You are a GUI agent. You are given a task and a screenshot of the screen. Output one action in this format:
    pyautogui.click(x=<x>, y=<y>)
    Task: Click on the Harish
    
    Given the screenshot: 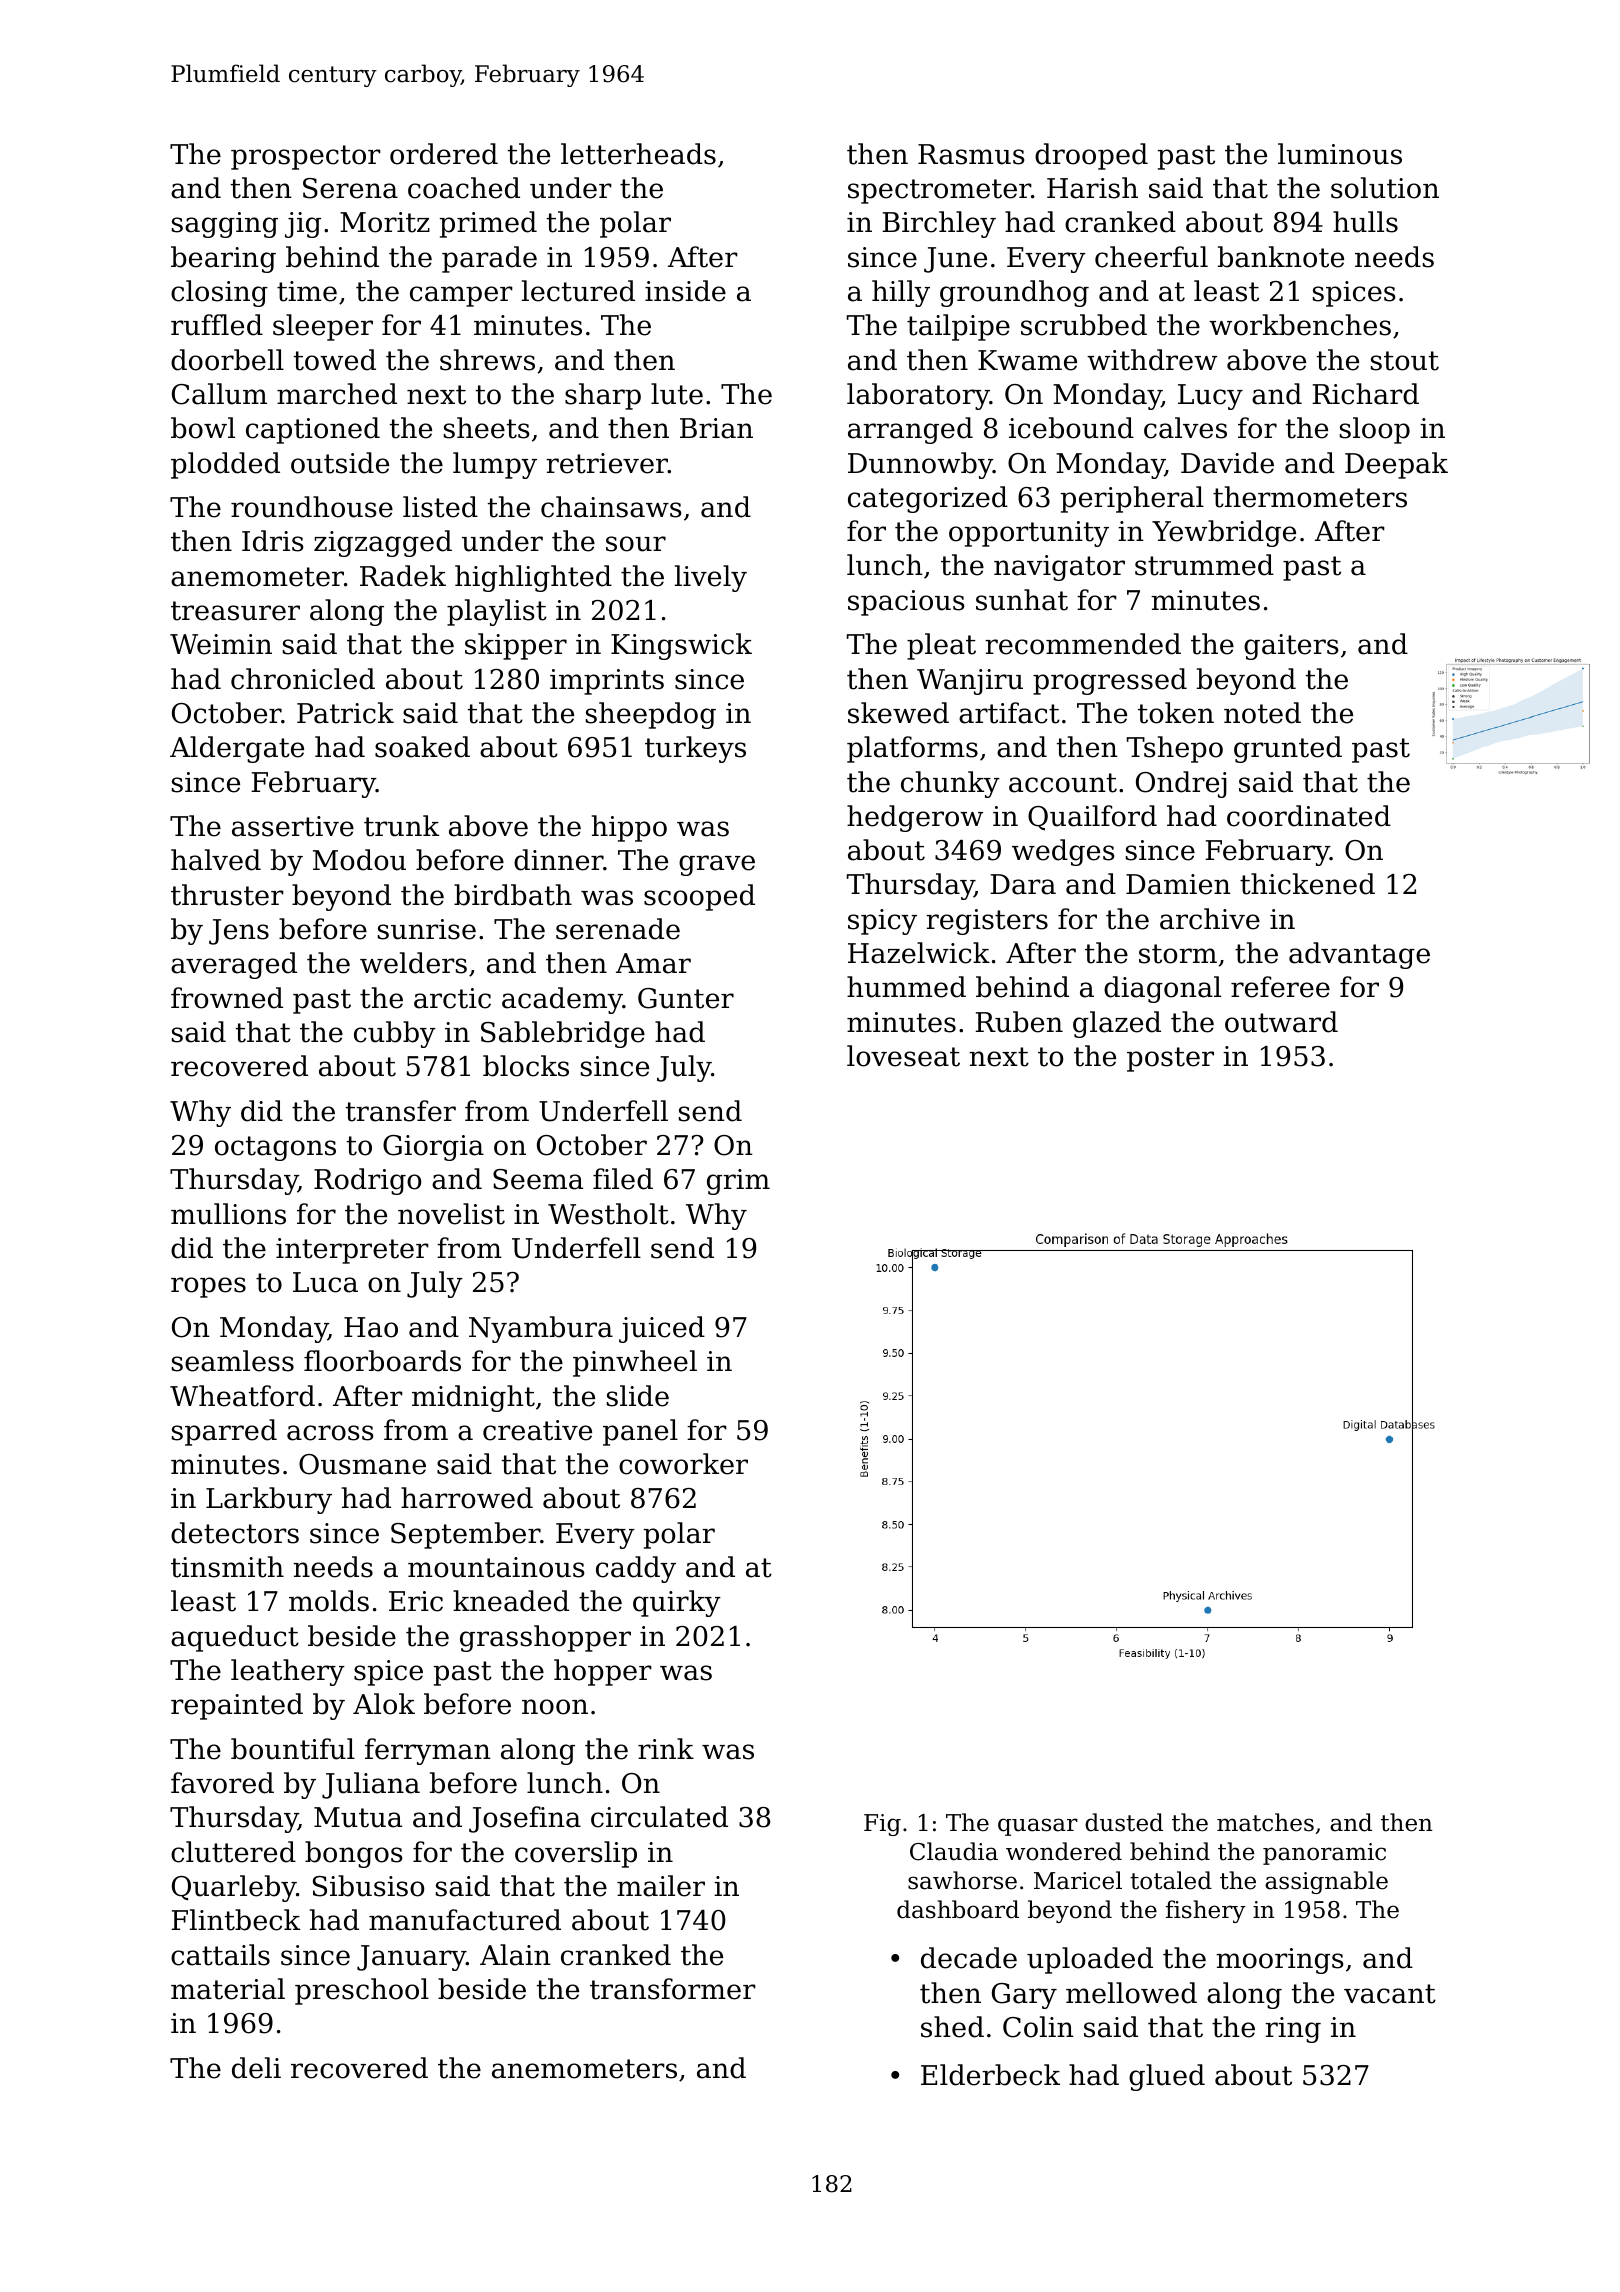 What is the action you would take?
    pyautogui.click(x=1092, y=188)
